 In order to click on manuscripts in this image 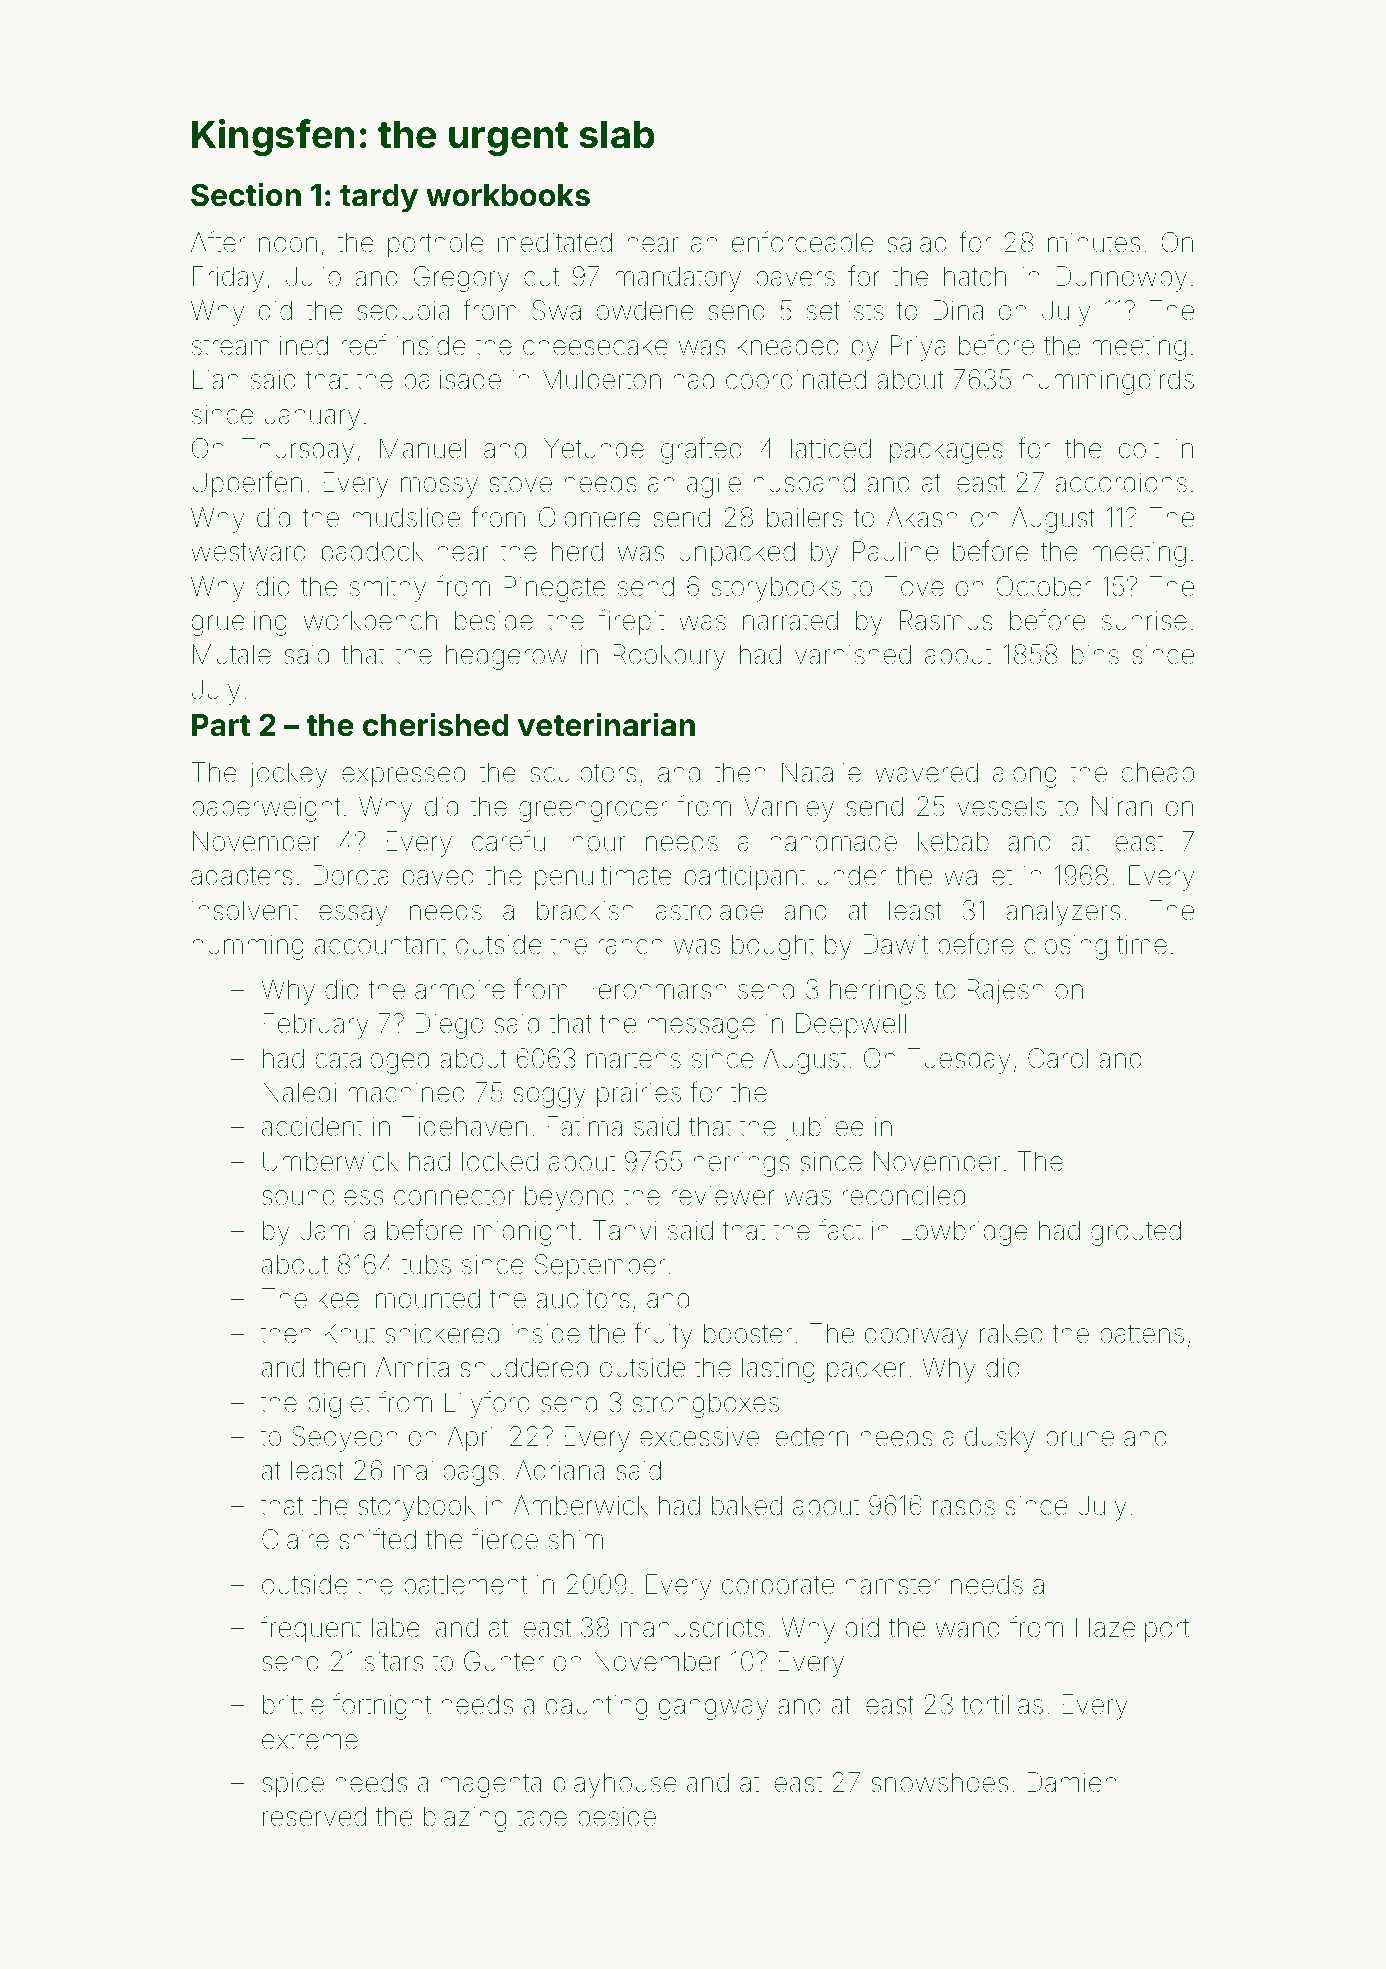, I will do `click(692, 1630)`.
